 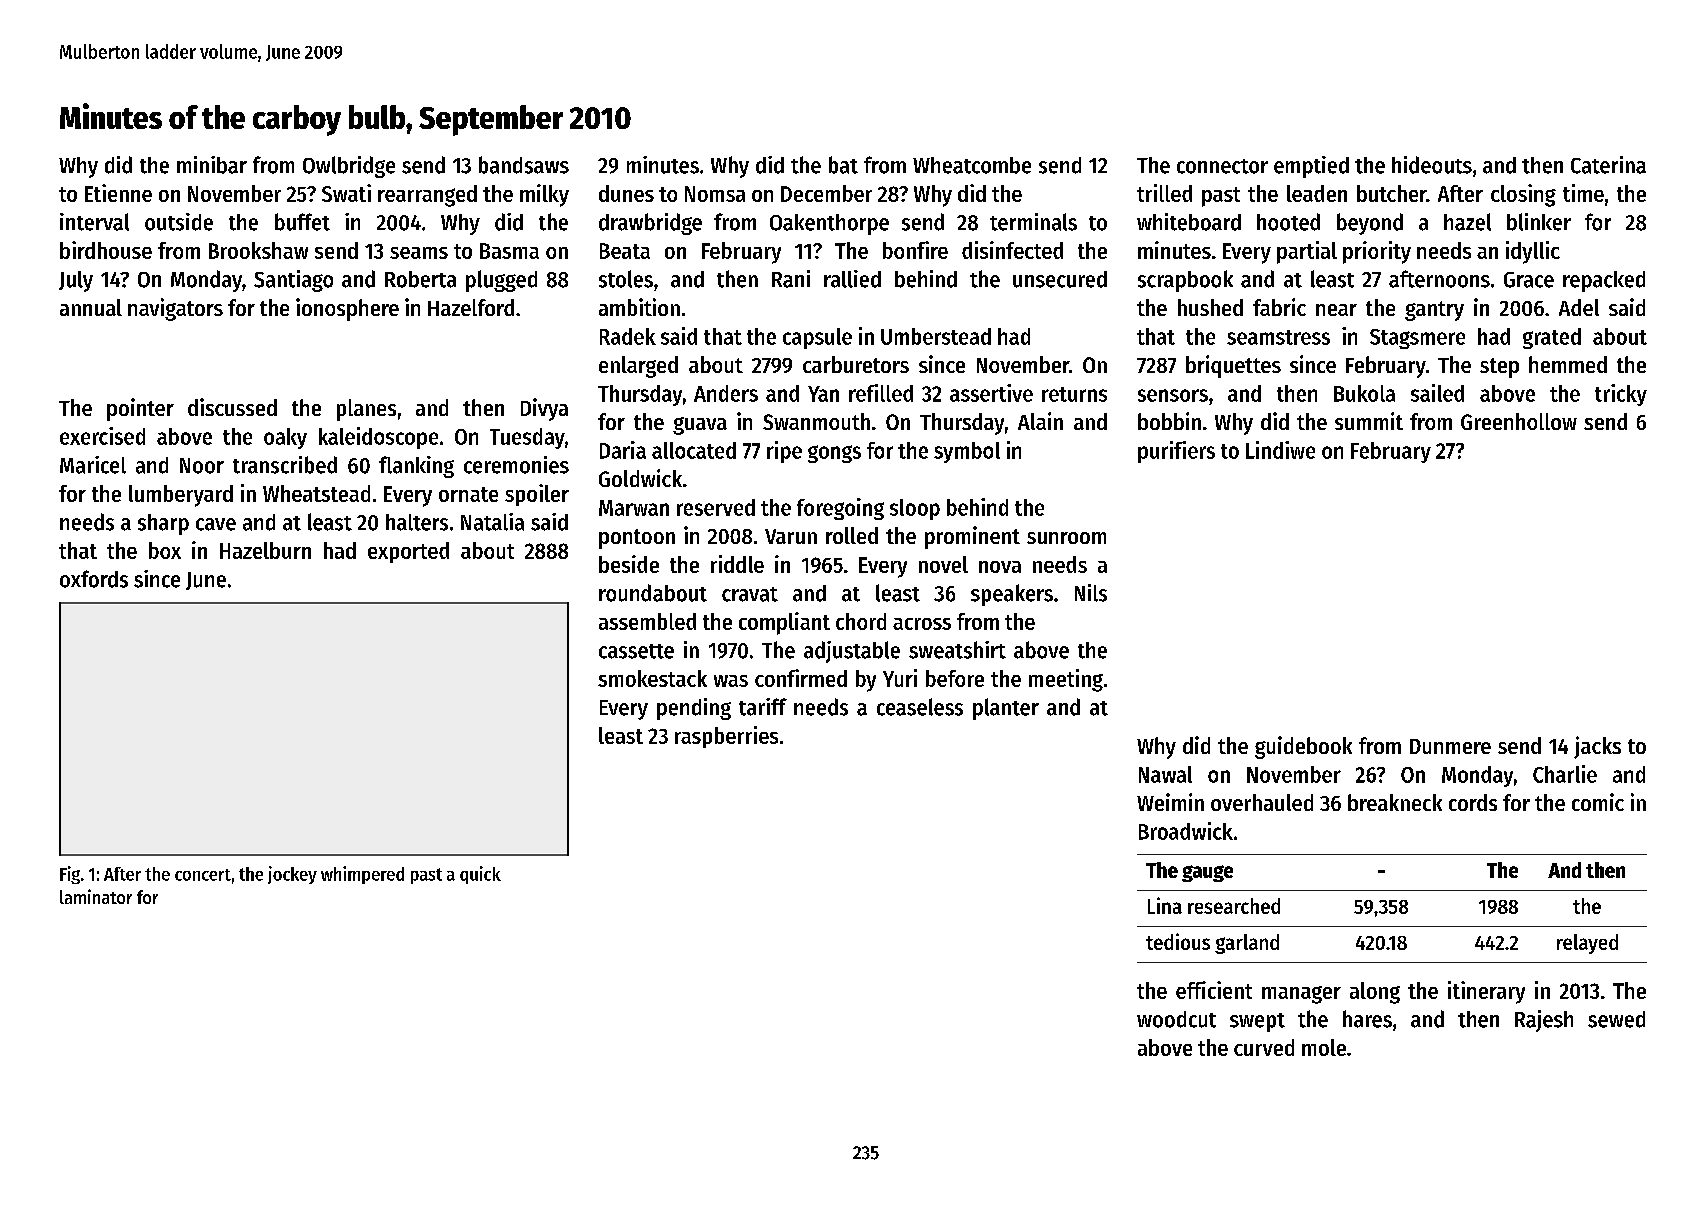 What do you see at coordinates (920, 707) in the image?
I see `ceaseless` at bounding box center [920, 707].
